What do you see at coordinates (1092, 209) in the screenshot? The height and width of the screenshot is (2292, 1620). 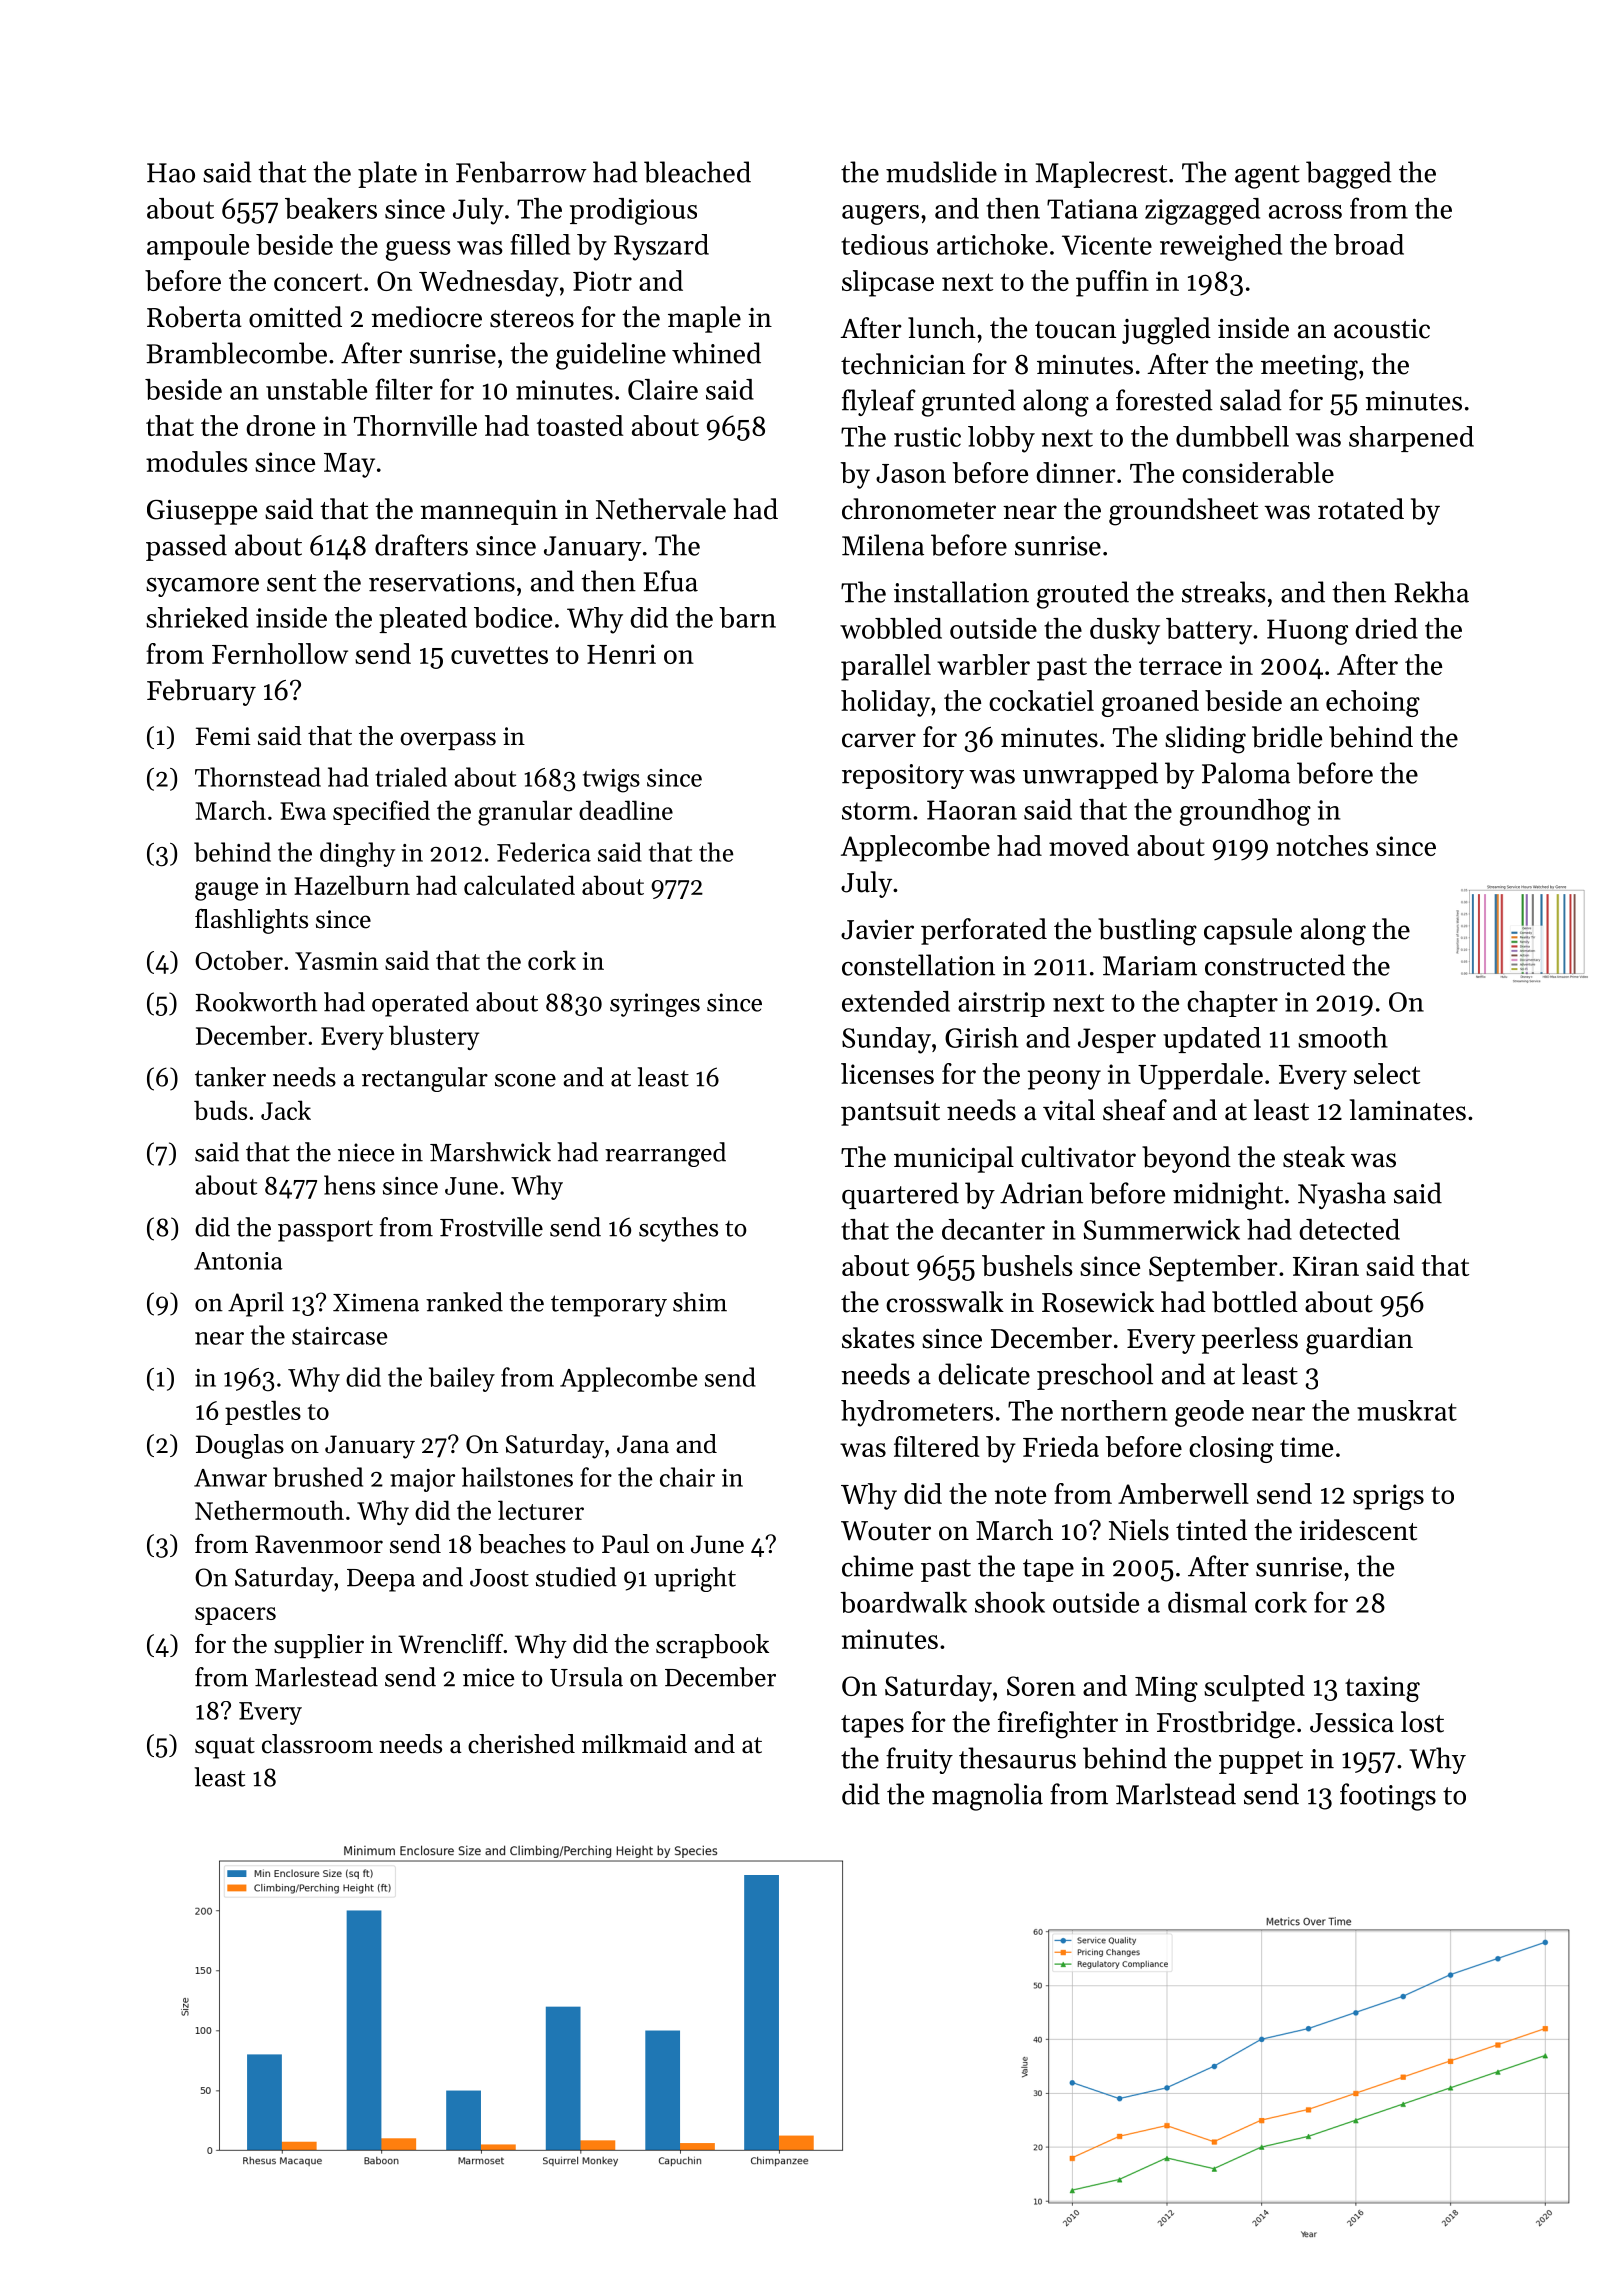 I see `Tatiana` at bounding box center [1092, 209].
